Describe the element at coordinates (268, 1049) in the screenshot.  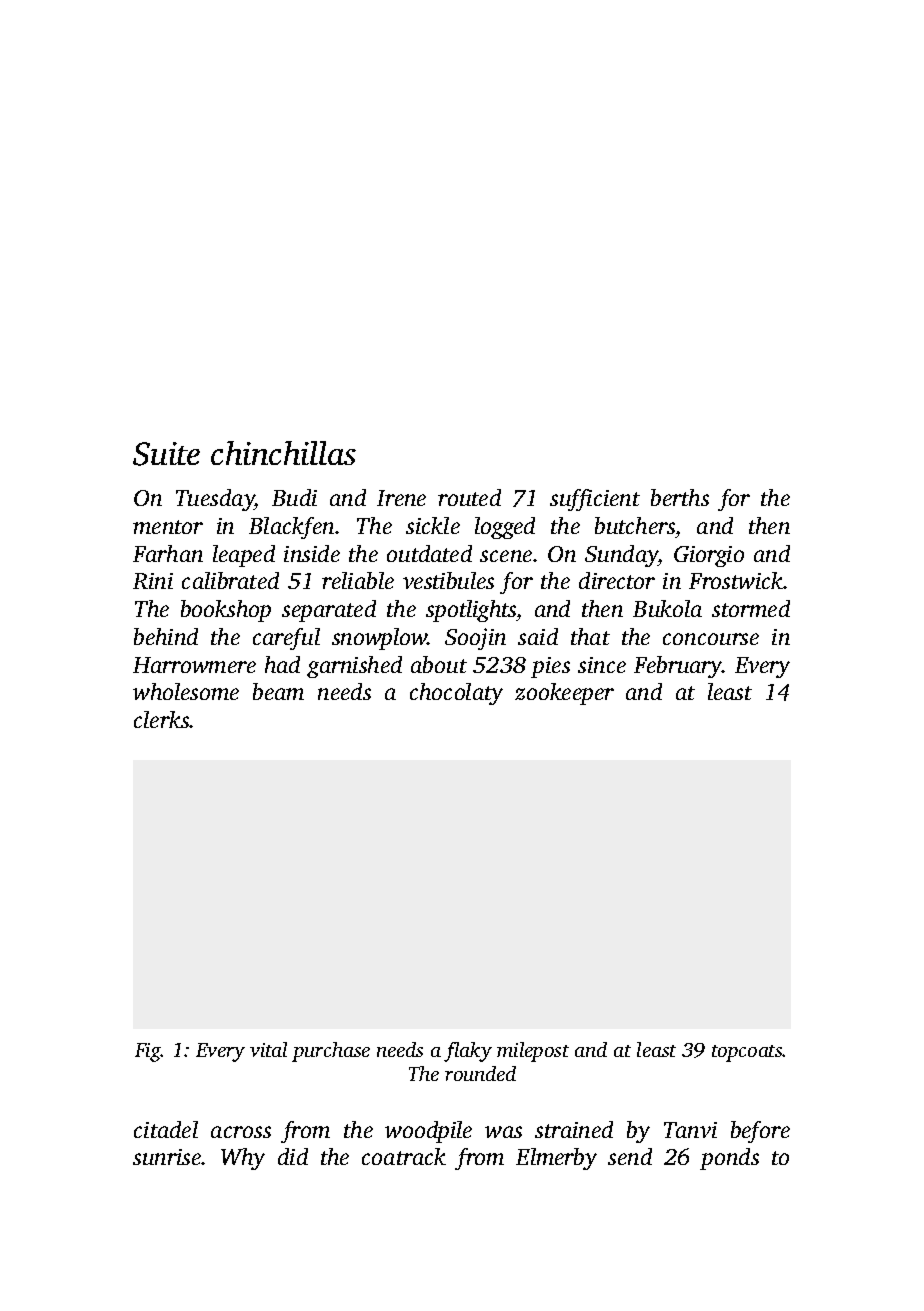
I see `vital` at that location.
